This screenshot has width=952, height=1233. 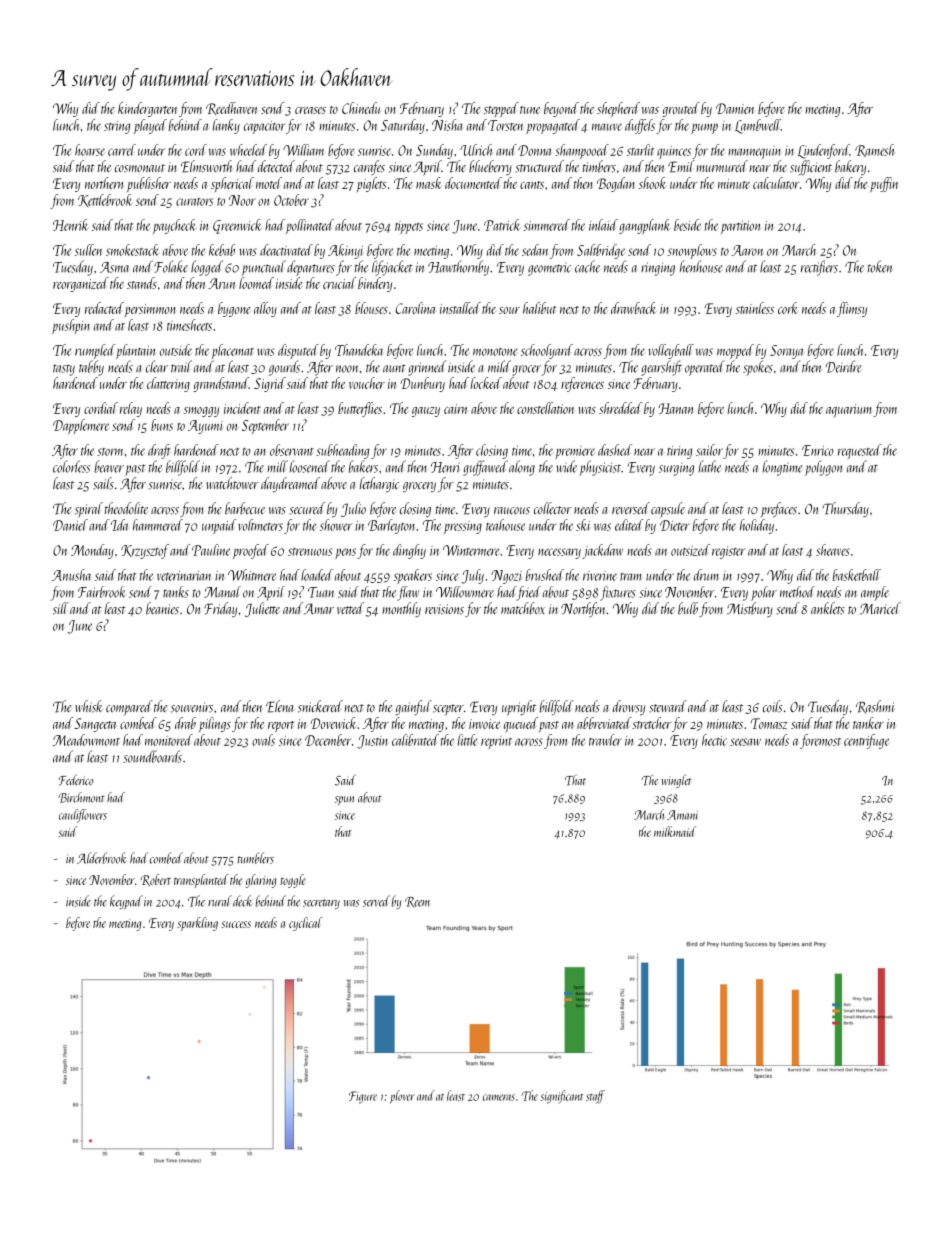 I want to click on Figure, so click(x=363, y=1097).
